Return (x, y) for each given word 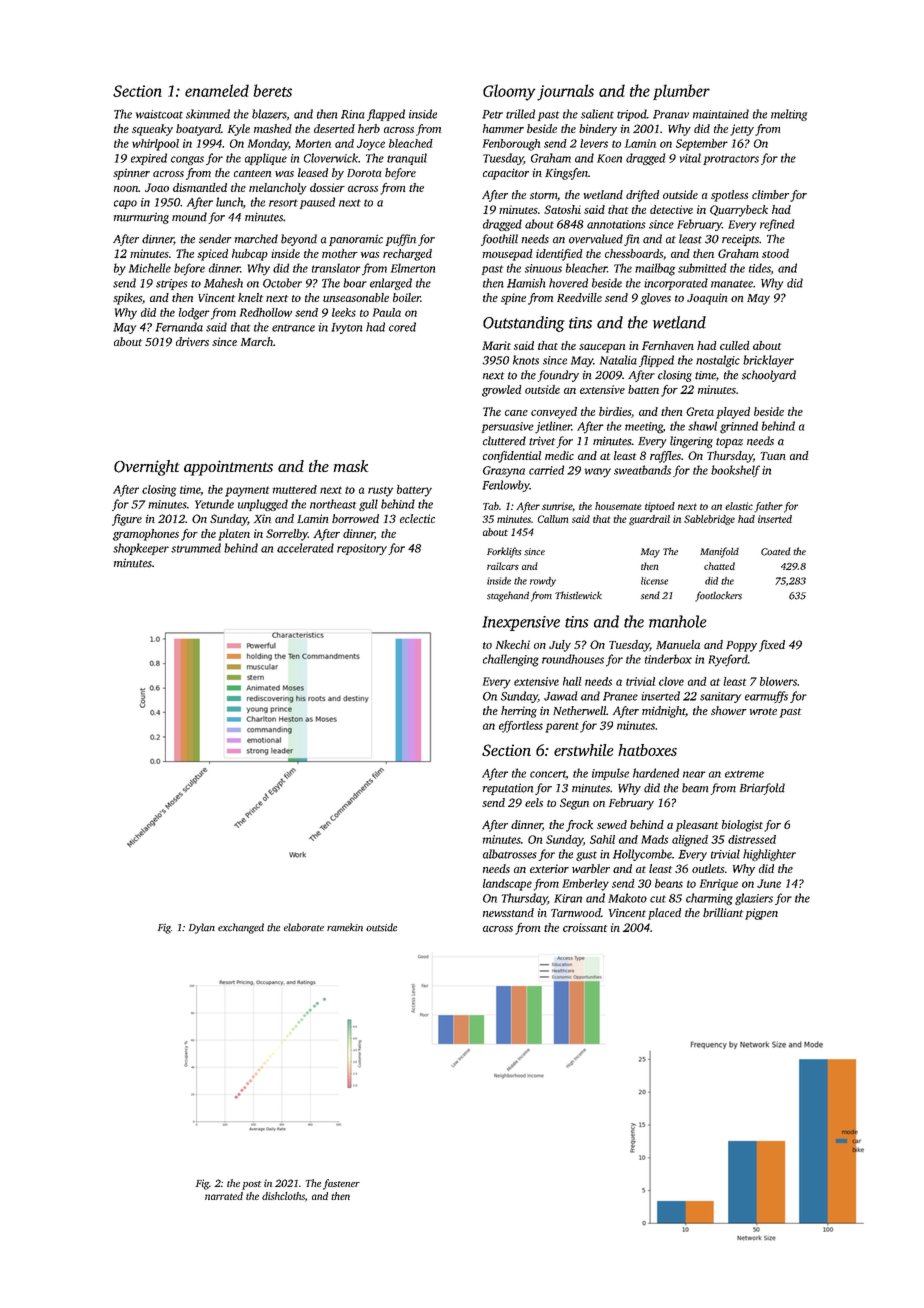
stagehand (508, 596)
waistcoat (159, 114)
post (251, 1185)
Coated (776, 551)
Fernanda (179, 327)
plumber (681, 92)
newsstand (508, 912)
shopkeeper (141, 549)
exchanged (241, 928)
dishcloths (283, 1196)
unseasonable (356, 297)
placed (664, 914)
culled (735, 345)
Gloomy (509, 92)
